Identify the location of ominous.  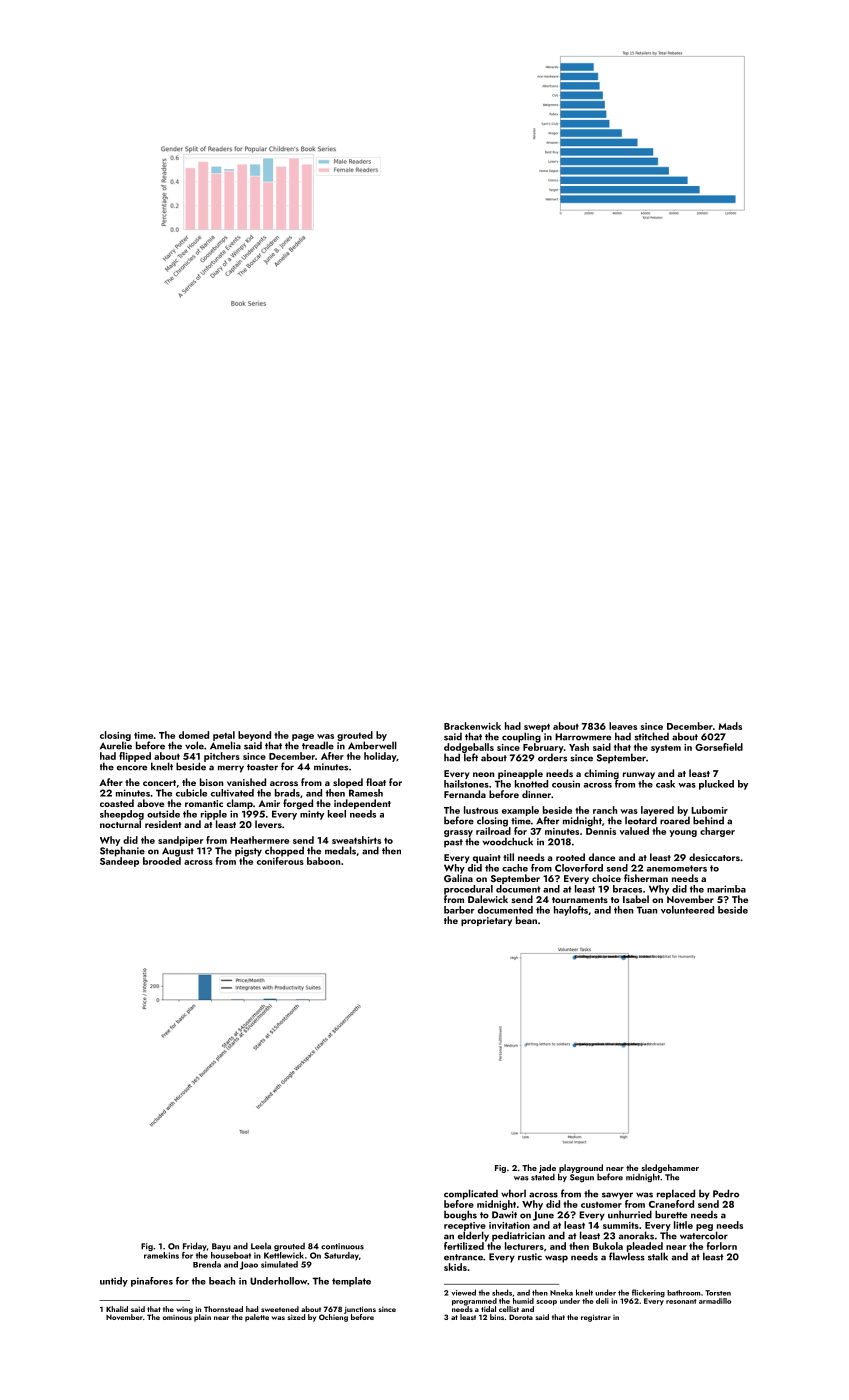
(177, 1317).
